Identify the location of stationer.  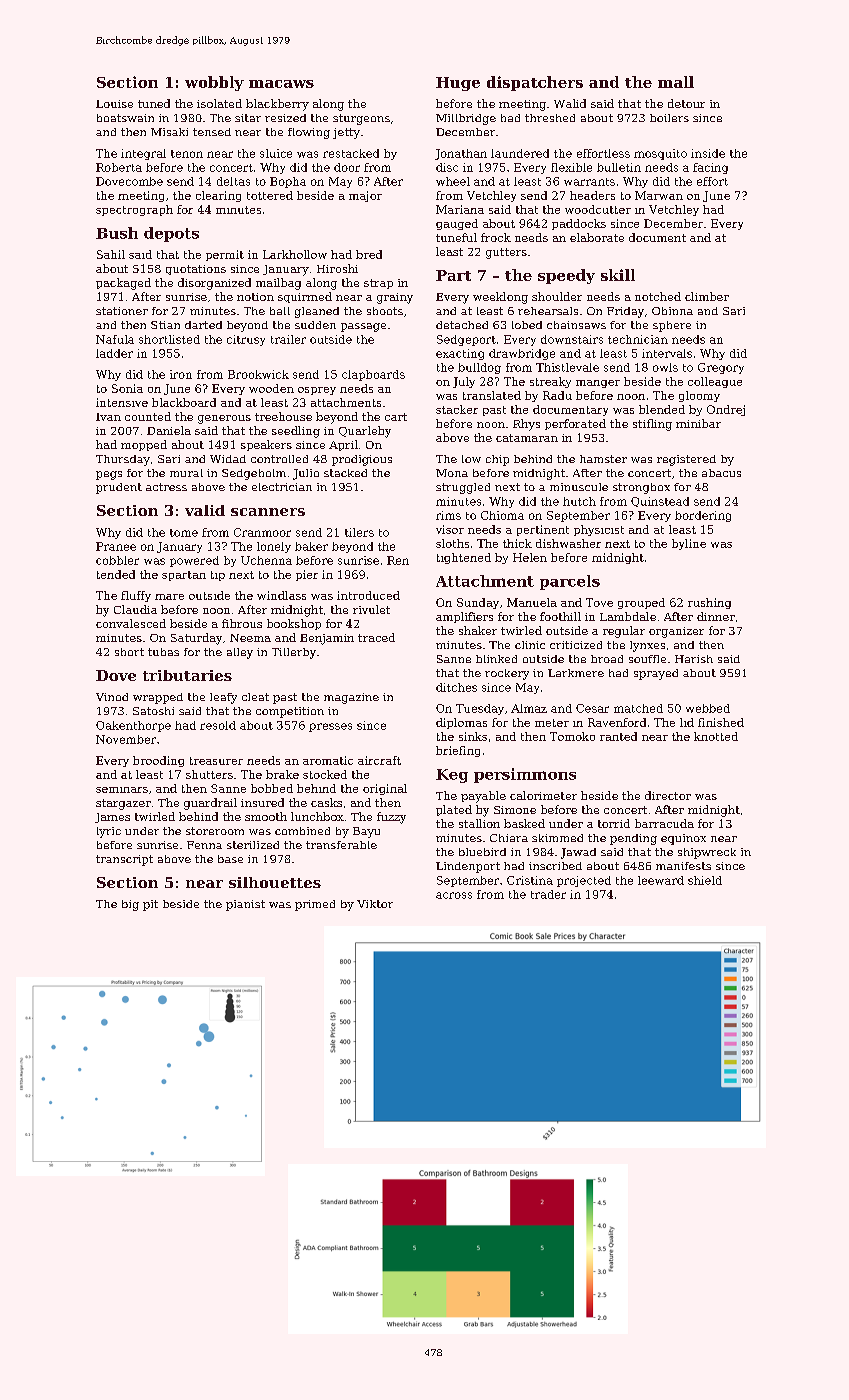
(122, 311).
